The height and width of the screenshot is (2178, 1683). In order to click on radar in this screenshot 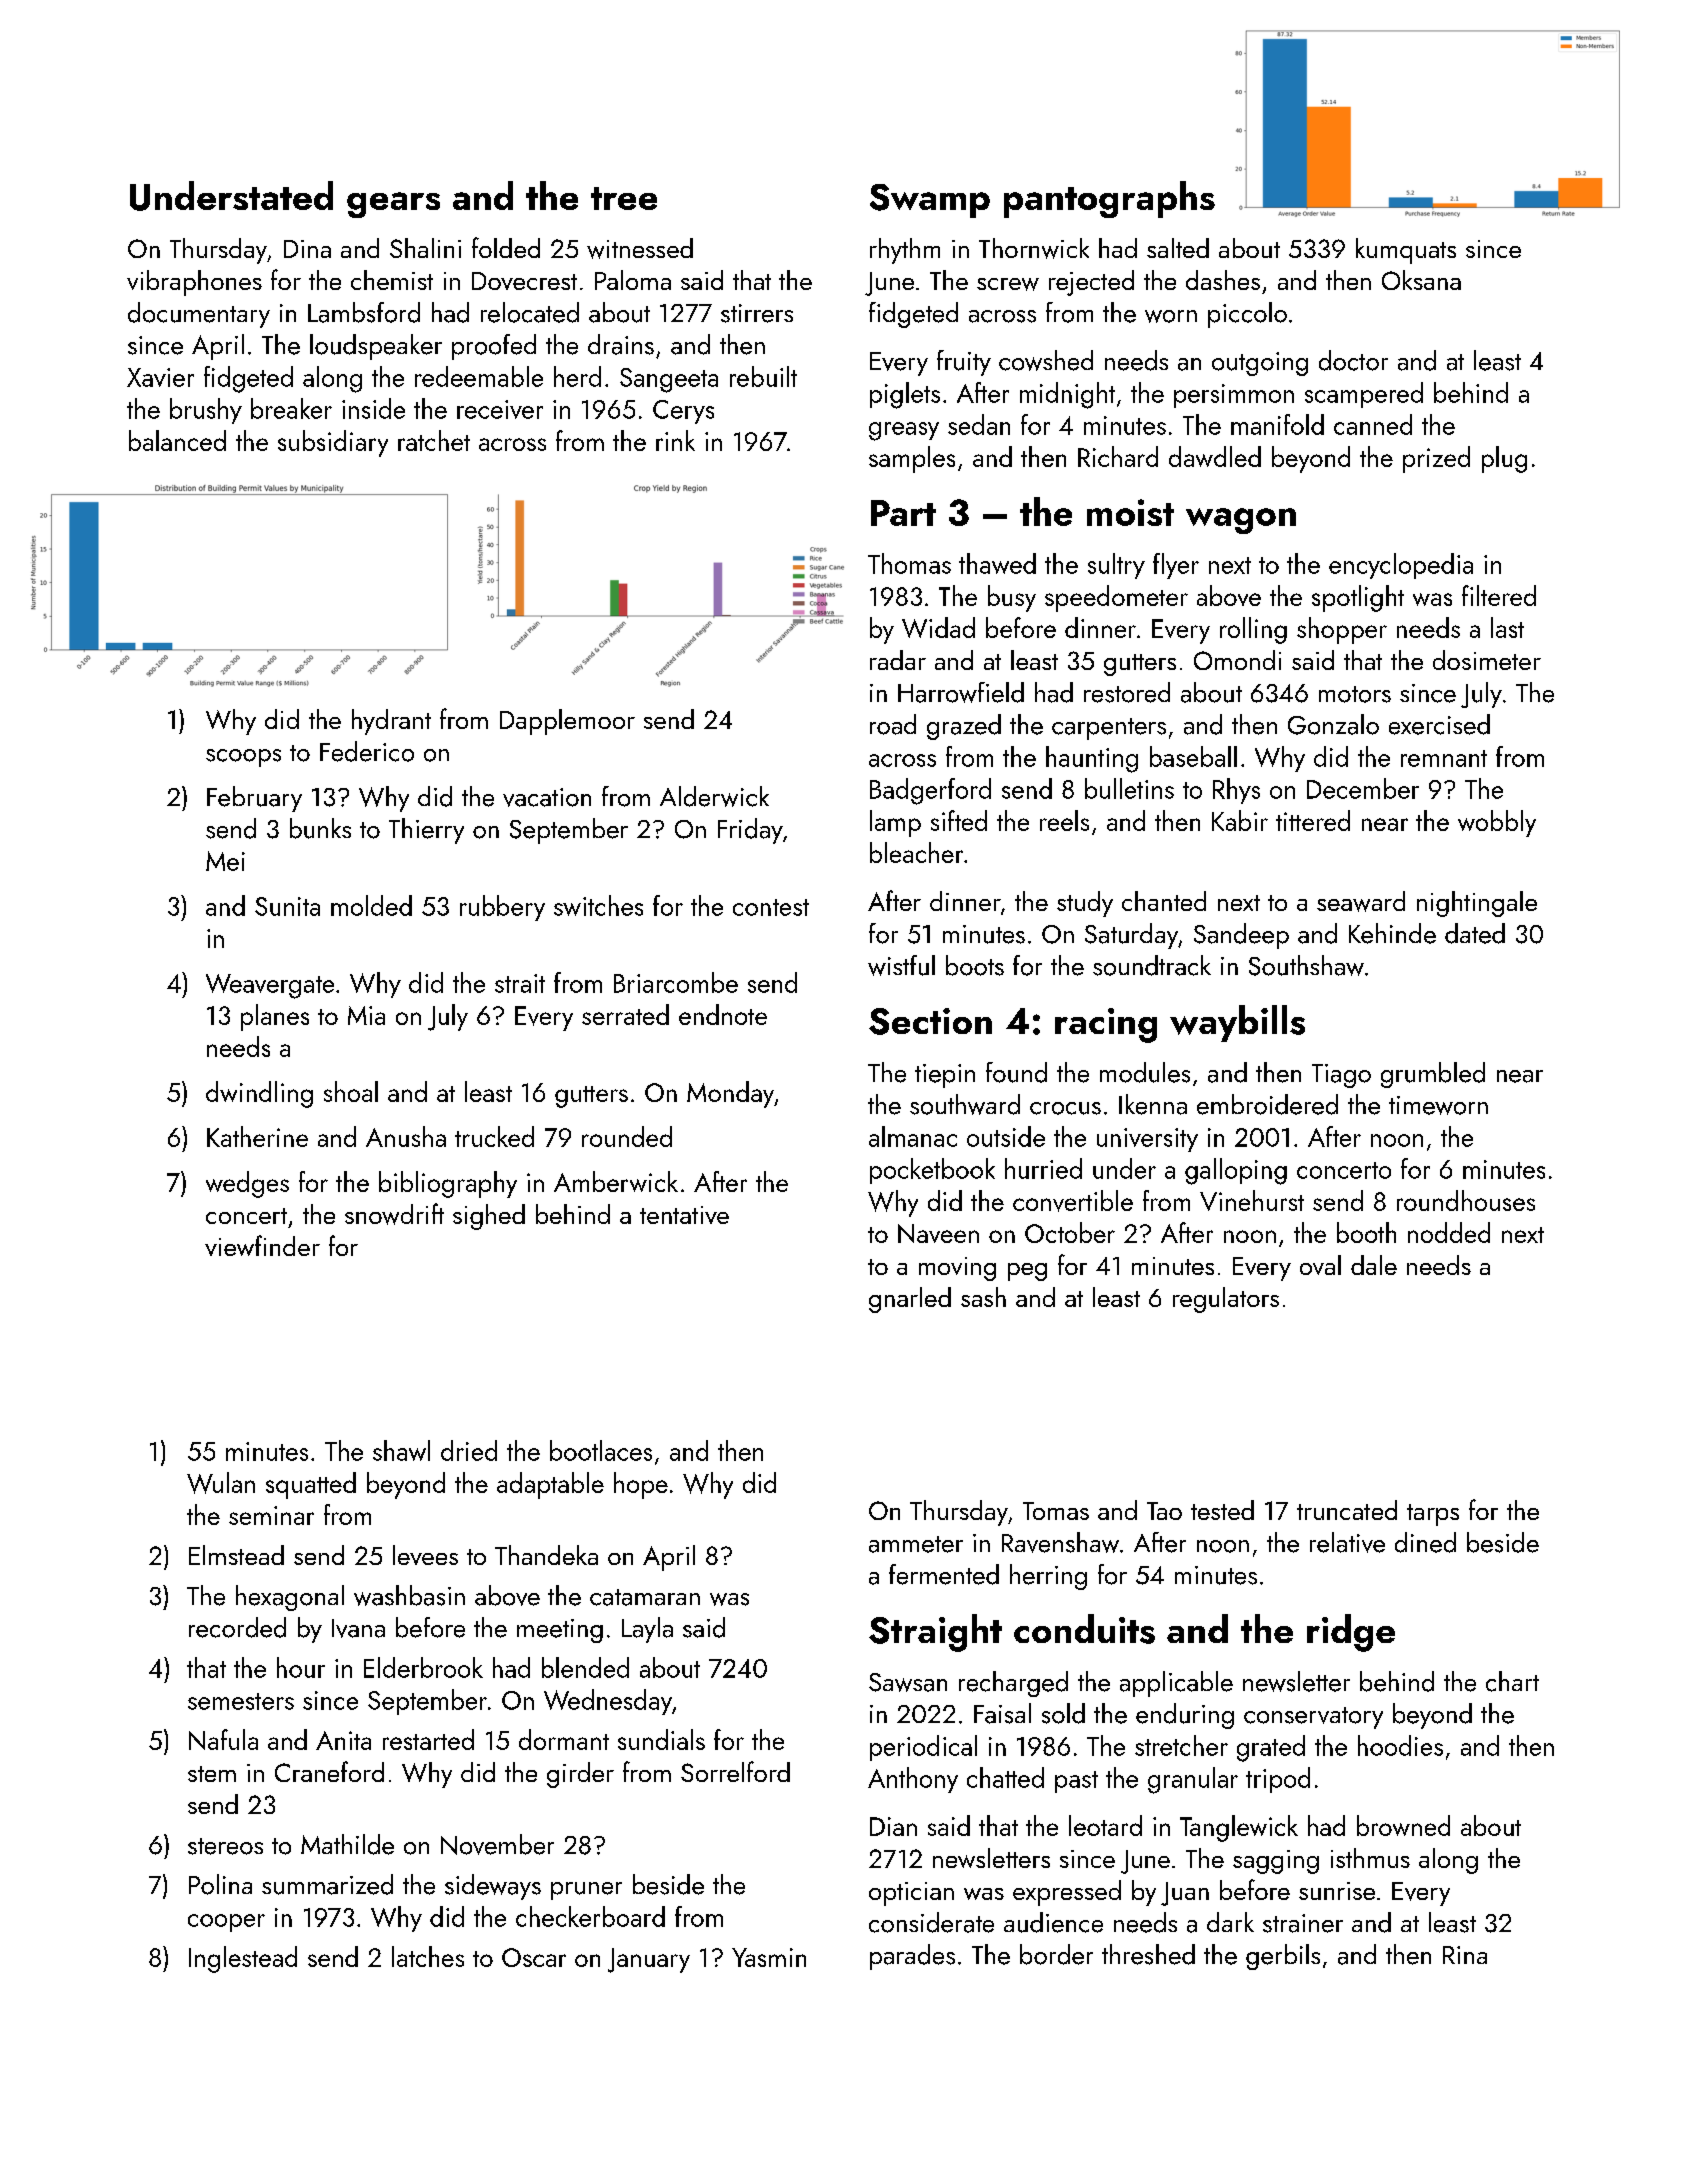, I will do `click(898, 660)`.
